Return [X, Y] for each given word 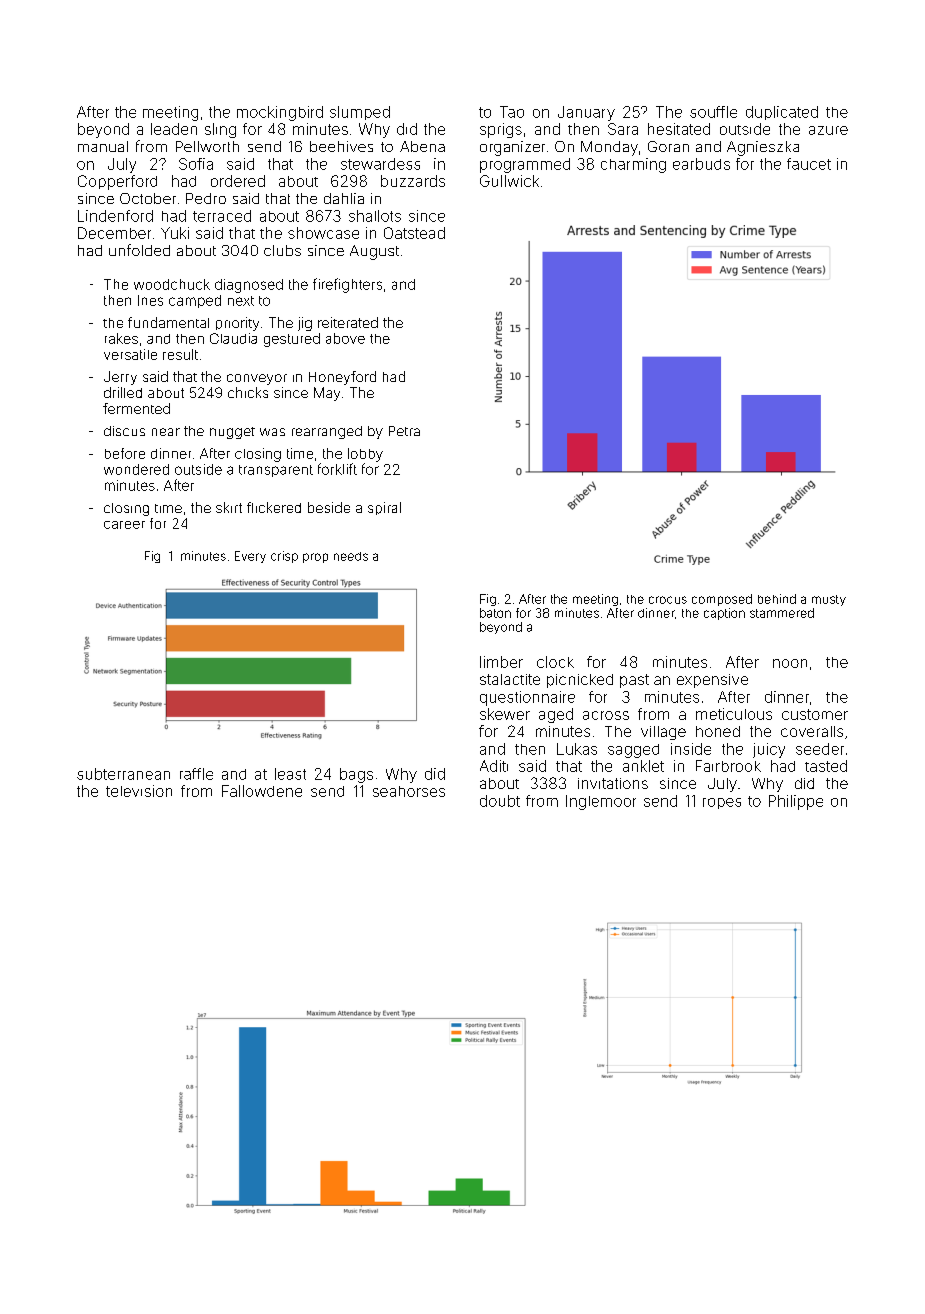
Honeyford [342, 378]
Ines [150, 300]
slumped [360, 113]
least [290, 774]
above [345, 338]
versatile [130, 354]
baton [495, 613]
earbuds [701, 164]
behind [777, 599]
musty [829, 600]
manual [103, 146]
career [124, 525]
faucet [809, 164]
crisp [284, 557]
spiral [384, 508]
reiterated [348, 322]
